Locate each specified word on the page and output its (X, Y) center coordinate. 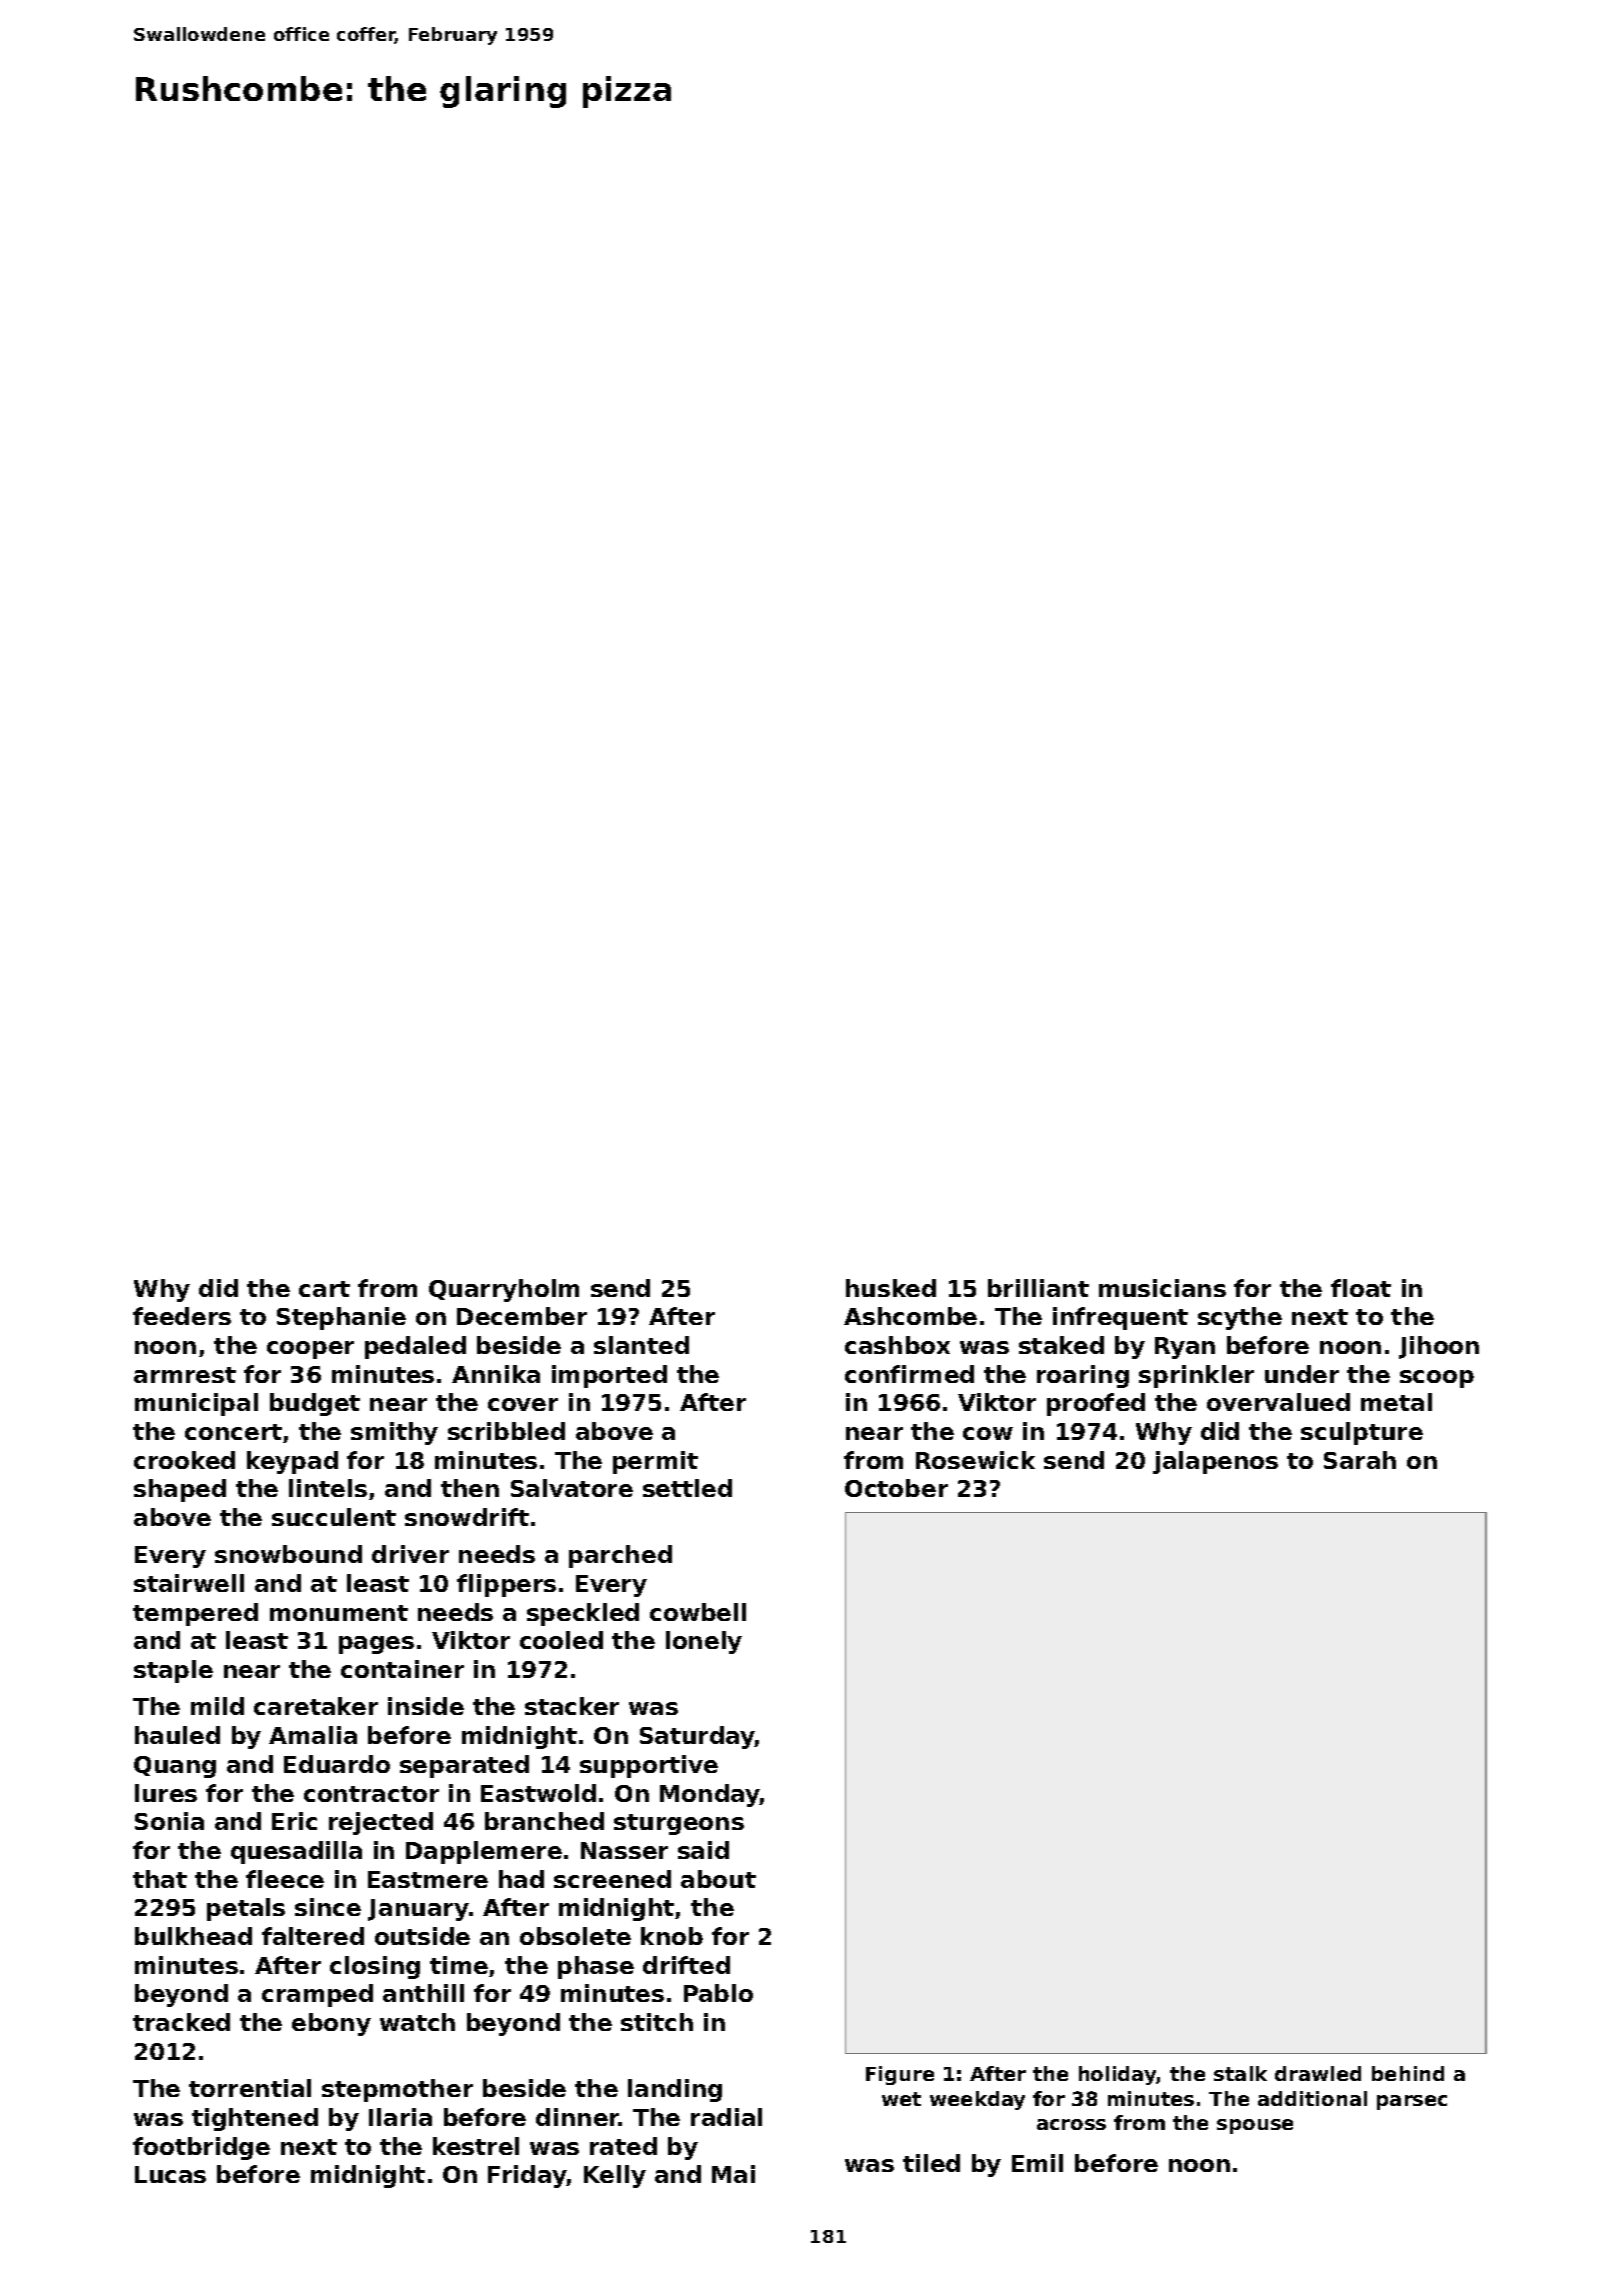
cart (324, 1289)
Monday (710, 1795)
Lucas (170, 2174)
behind (1408, 2073)
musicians (1162, 1288)
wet (901, 2099)
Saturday (697, 1737)
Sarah (1360, 1460)
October (896, 1488)
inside (426, 1706)
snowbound (288, 1554)
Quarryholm (504, 1290)
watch (417, 2022)
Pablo (718, 1993)
